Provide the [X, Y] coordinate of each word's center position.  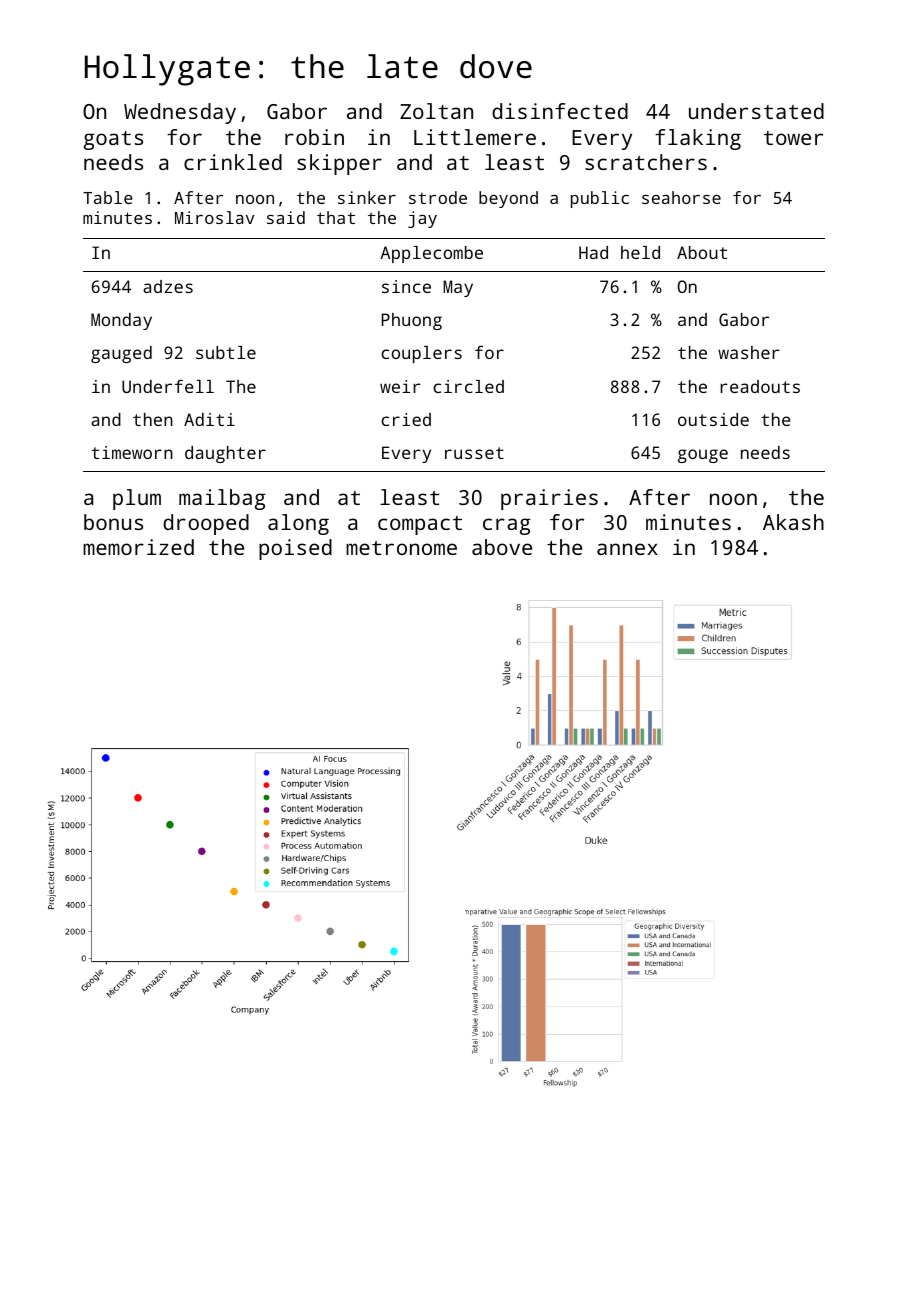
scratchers [646, 162]
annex [627, 549]
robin [314, 137]
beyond [508, 199]
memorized [138, 547]
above [502, 547]
